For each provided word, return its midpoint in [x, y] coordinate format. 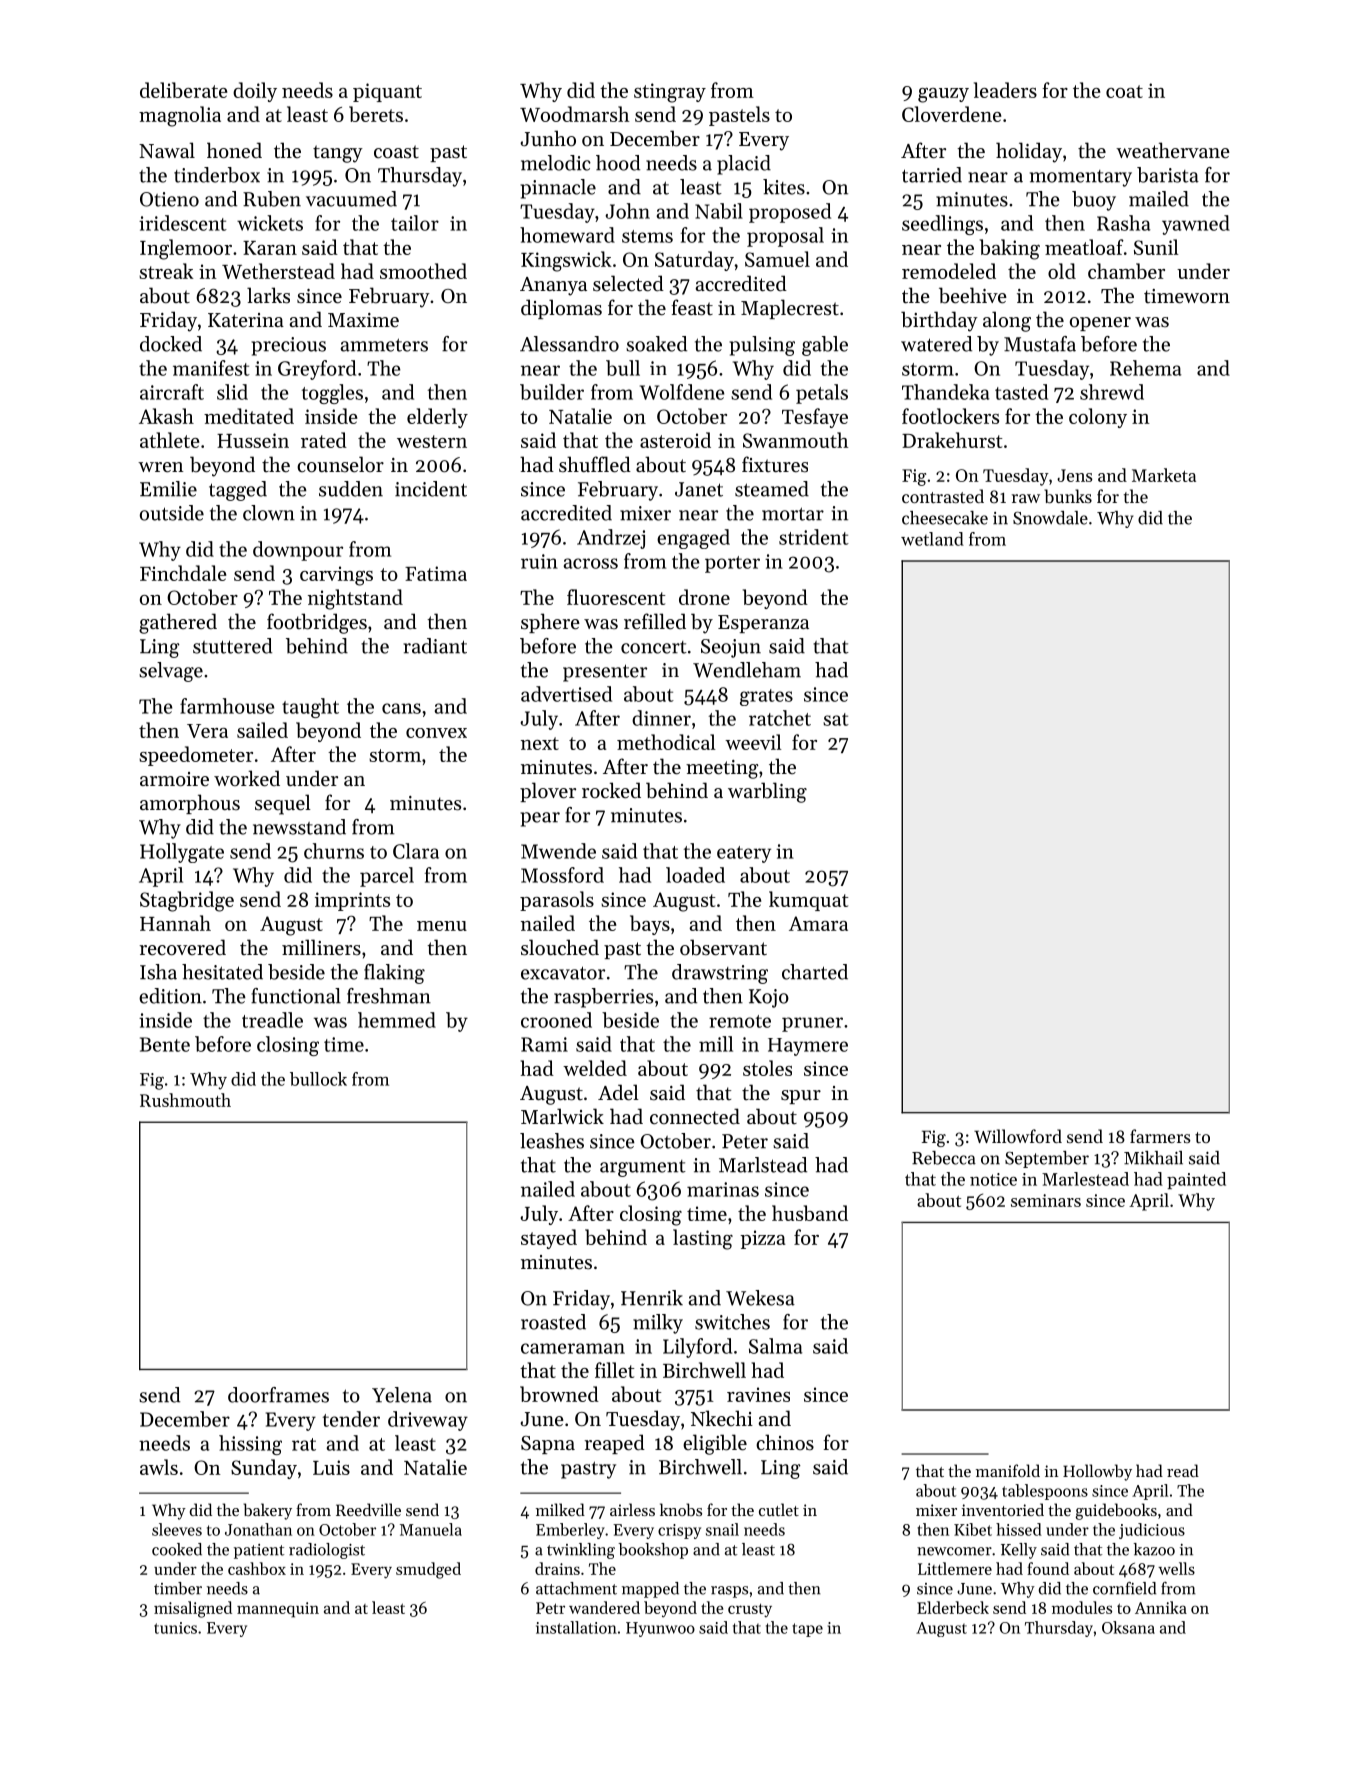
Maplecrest [790, 309]
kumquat [808, 901]
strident [814, 537]
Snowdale [1050, 518]
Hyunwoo [660, 1629]
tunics [175, 1628]
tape [807, 1630]
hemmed [397, 1020]
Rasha [1123, 223]
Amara [818, 923]
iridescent [183, 223]
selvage [171, 672]
